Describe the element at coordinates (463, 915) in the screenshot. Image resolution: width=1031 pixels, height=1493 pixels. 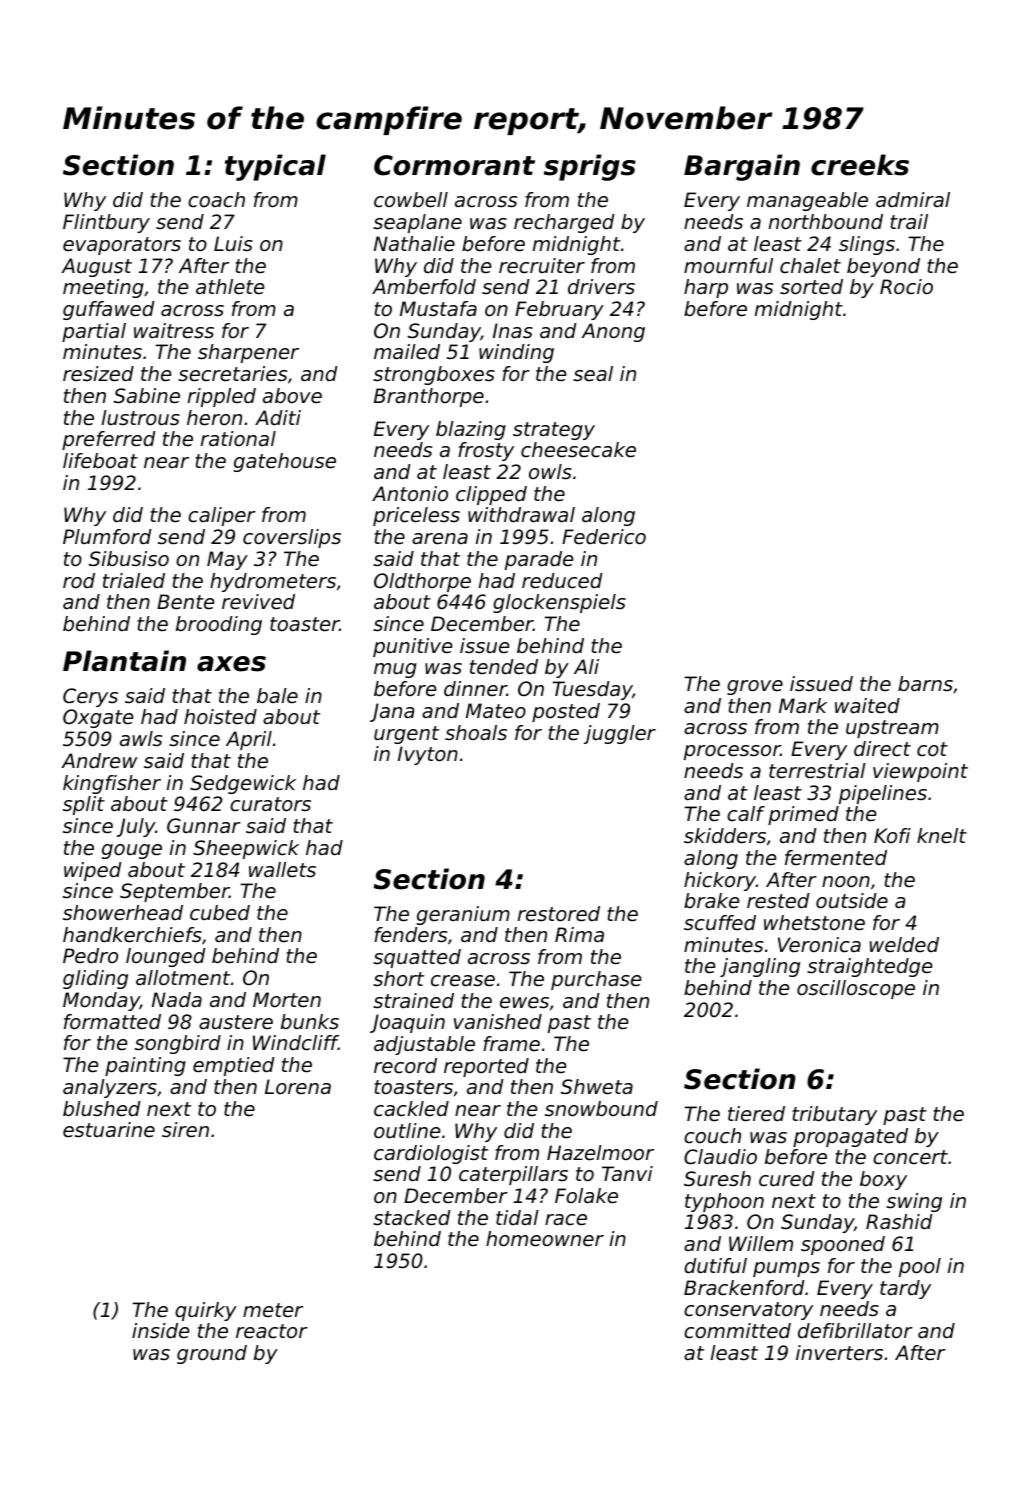
I see `geranium` at that location.
